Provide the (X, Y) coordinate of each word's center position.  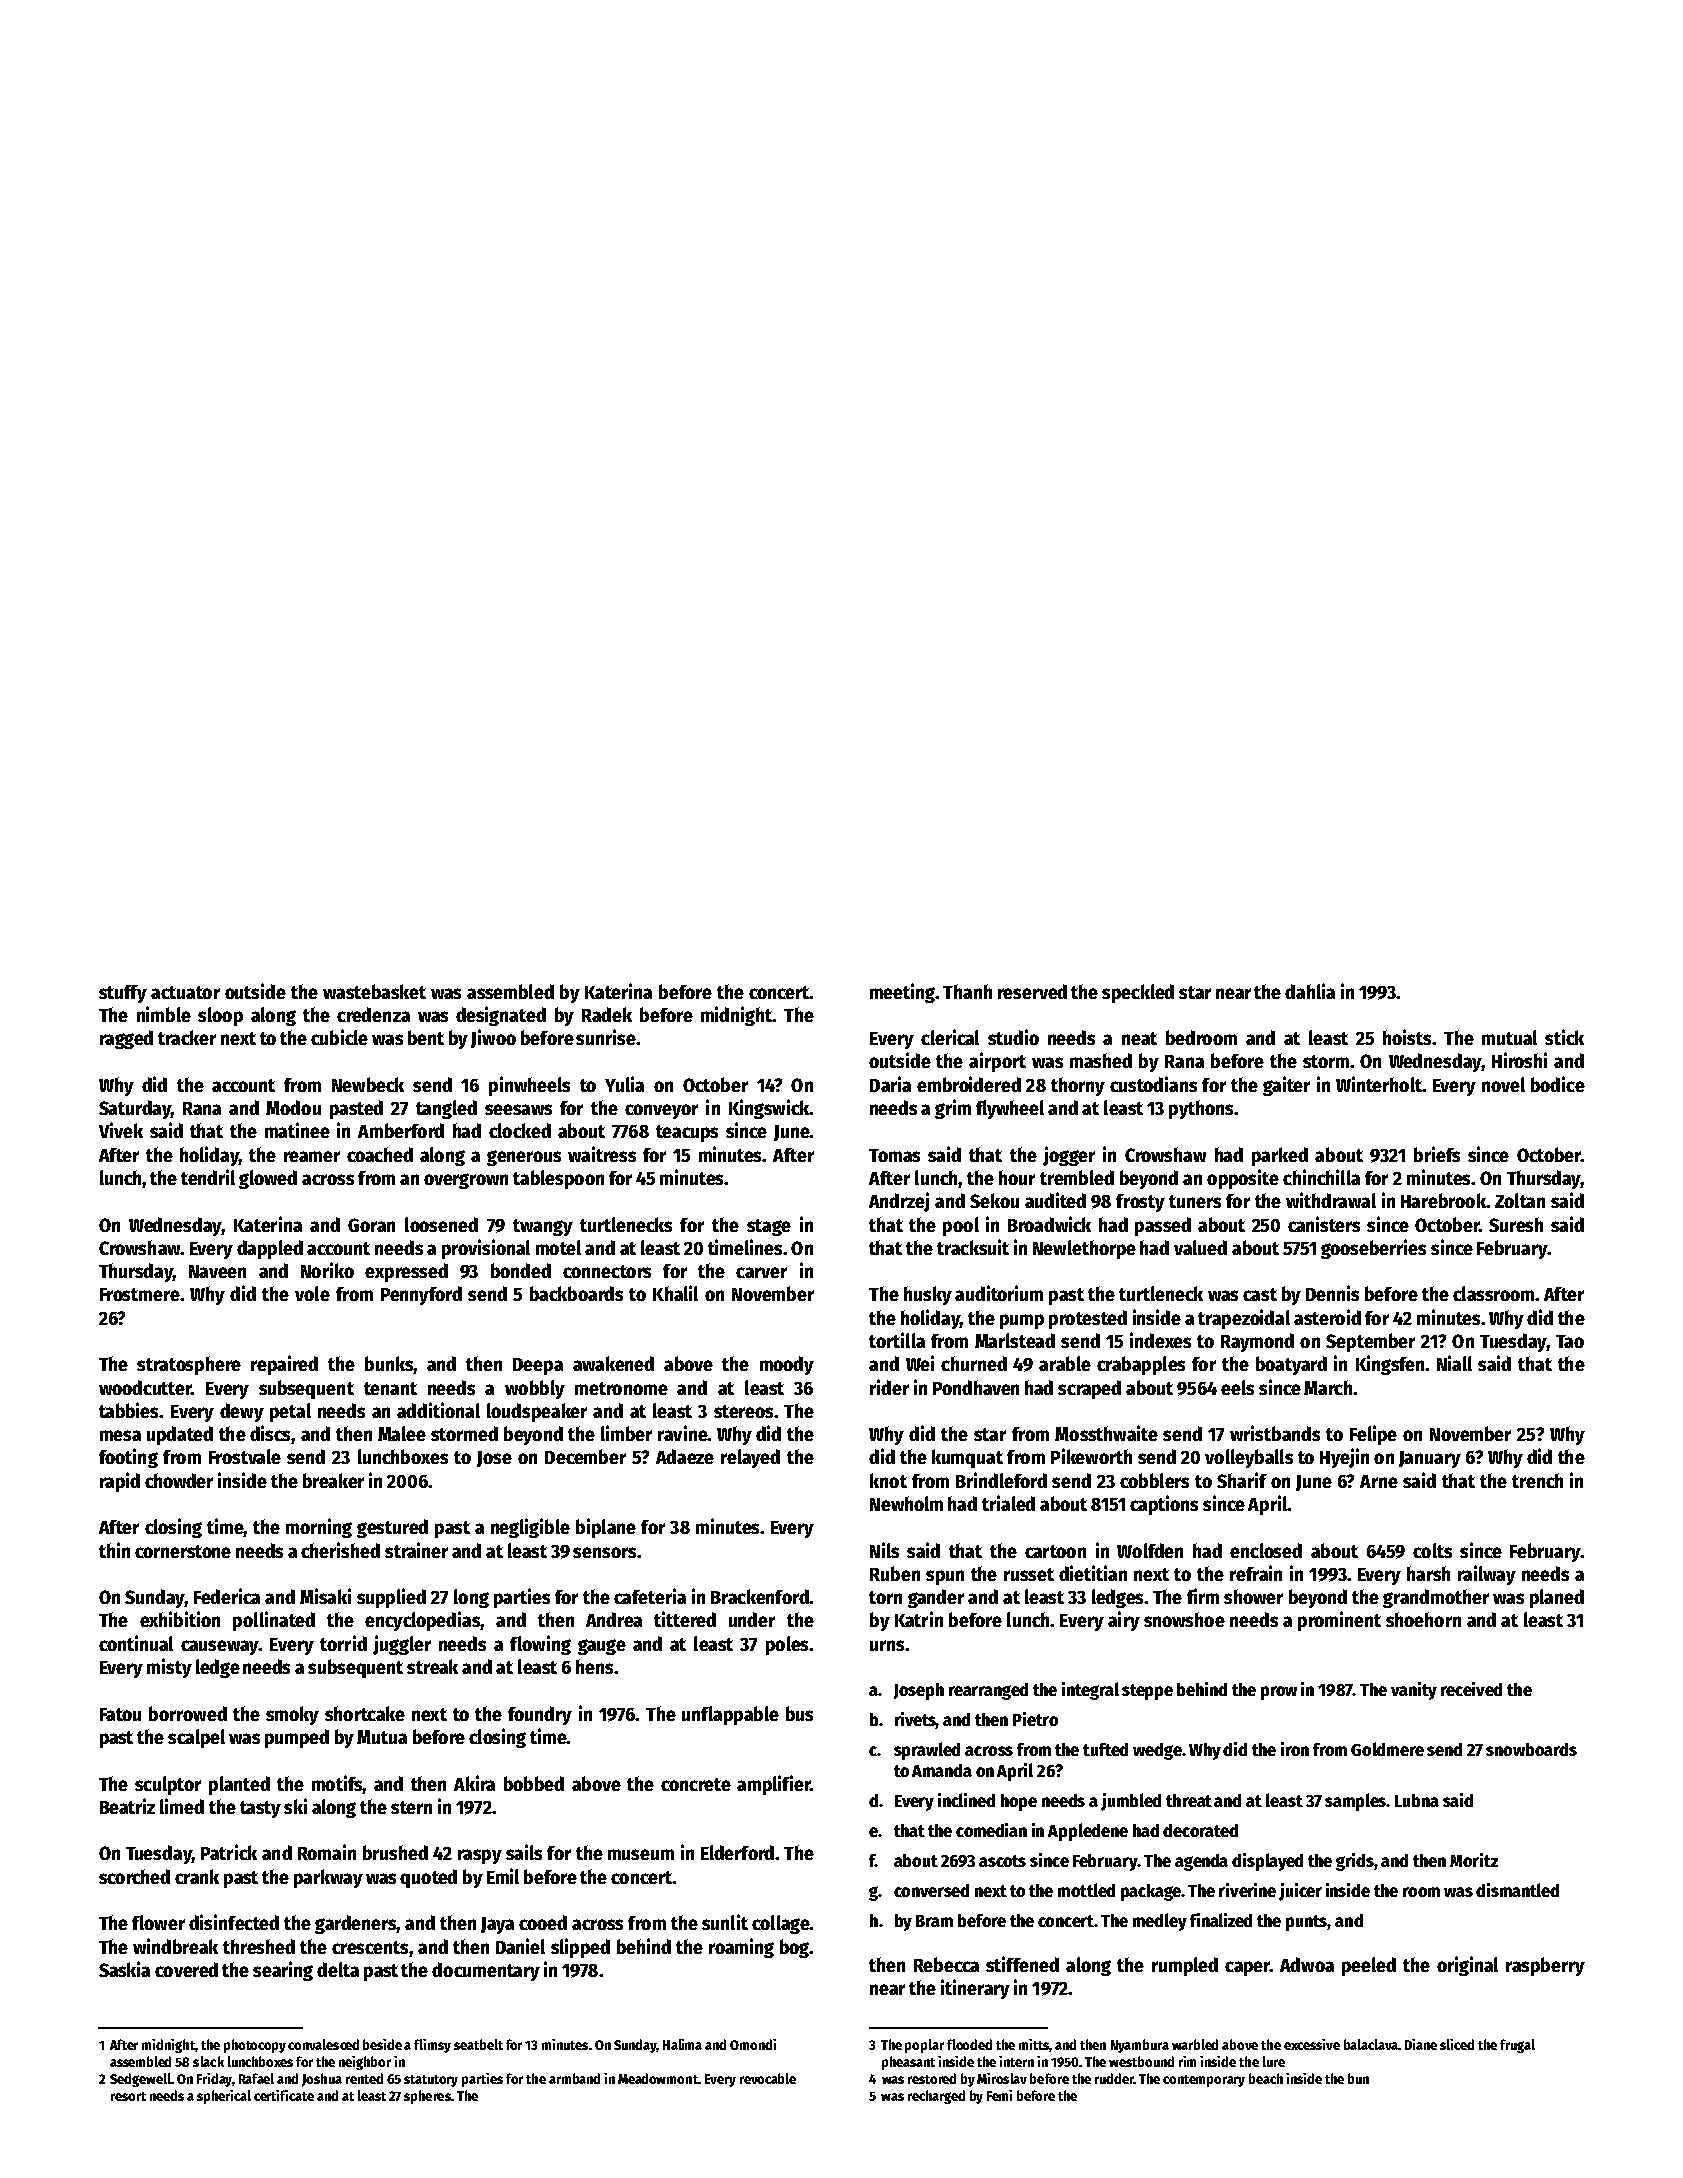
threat (1189, 1800)
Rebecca (946, 1964)
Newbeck (368, 1084)
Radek (607, 1014)
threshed (259, 1946)
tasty (260, 1809)
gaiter (1286, 1086)
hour (1017, 1177)
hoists (1407, 1037)
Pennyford (421, 1295)
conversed (931, 1890)
